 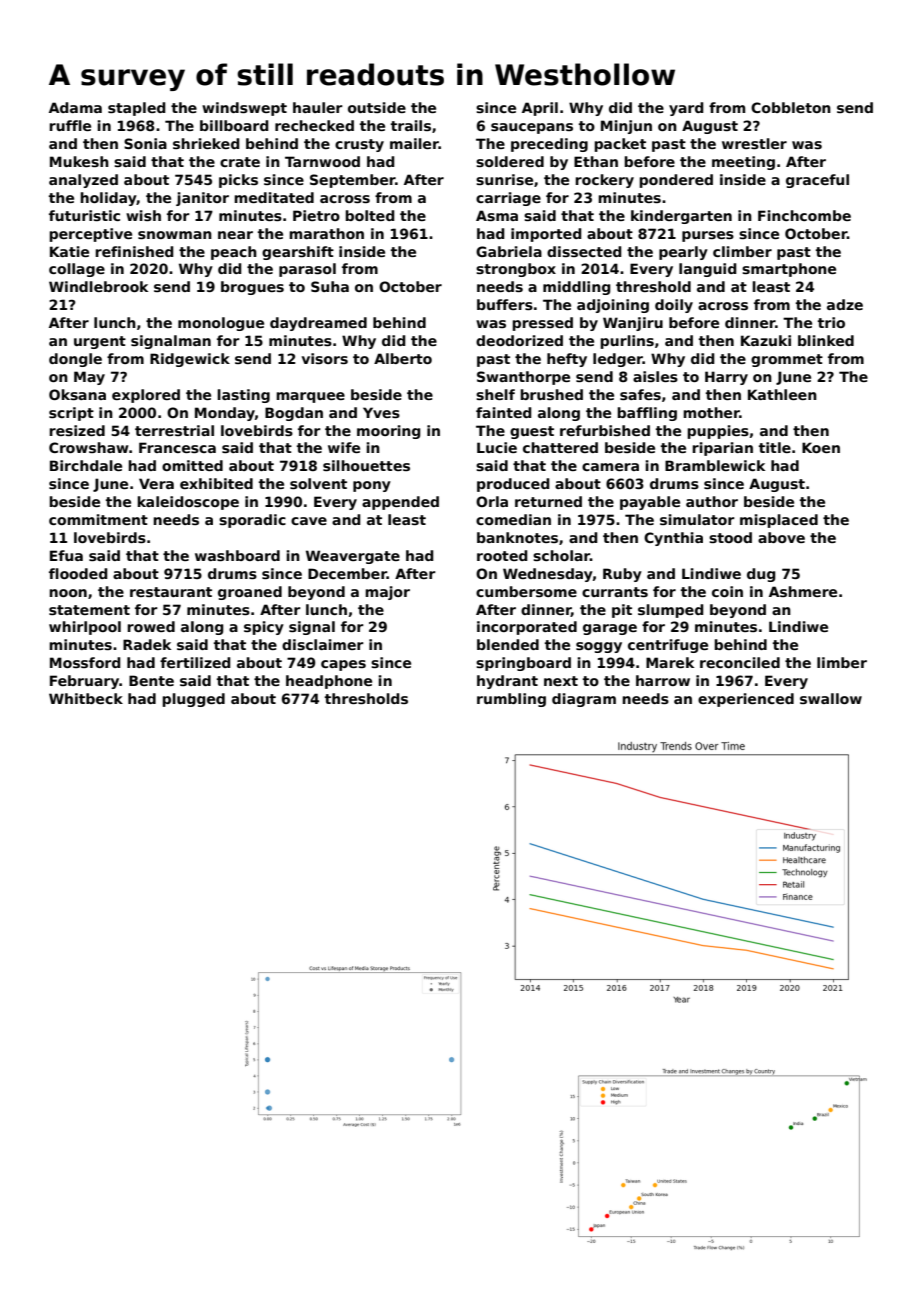 I want to click on shrieked, so click(x=206, y=143).
